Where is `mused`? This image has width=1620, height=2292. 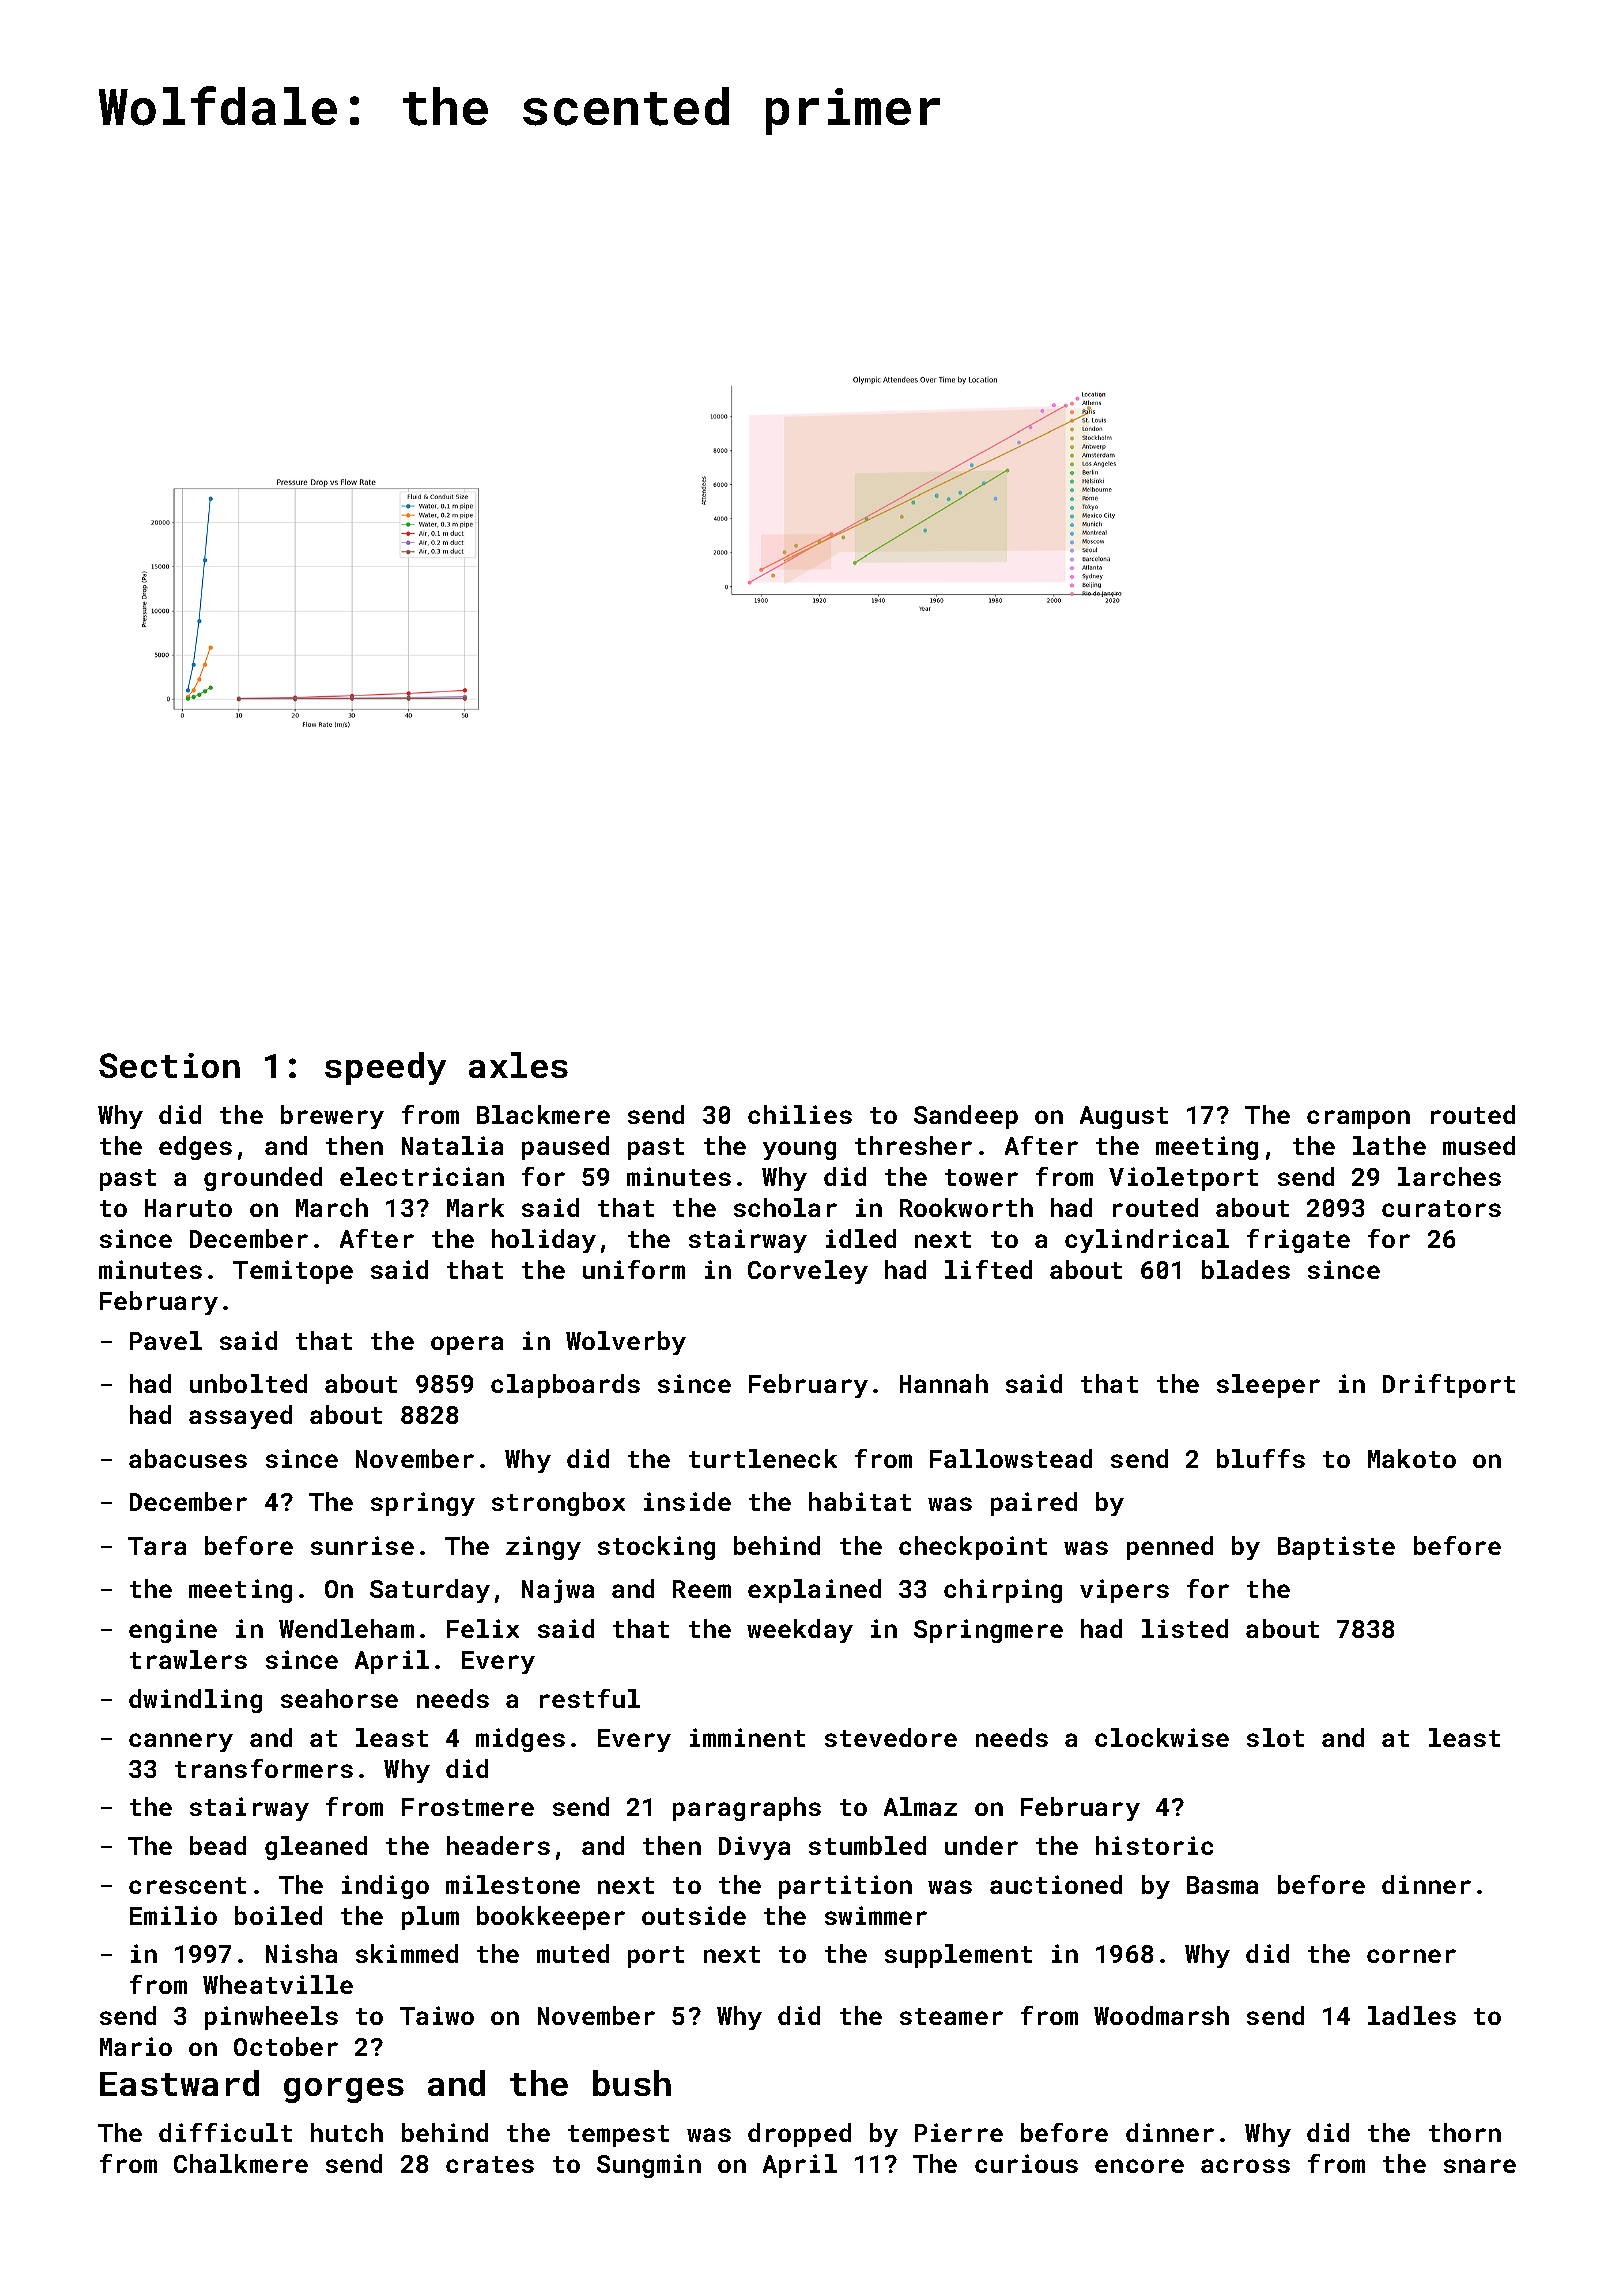
mused is located at coordinates (1479, 1145).
